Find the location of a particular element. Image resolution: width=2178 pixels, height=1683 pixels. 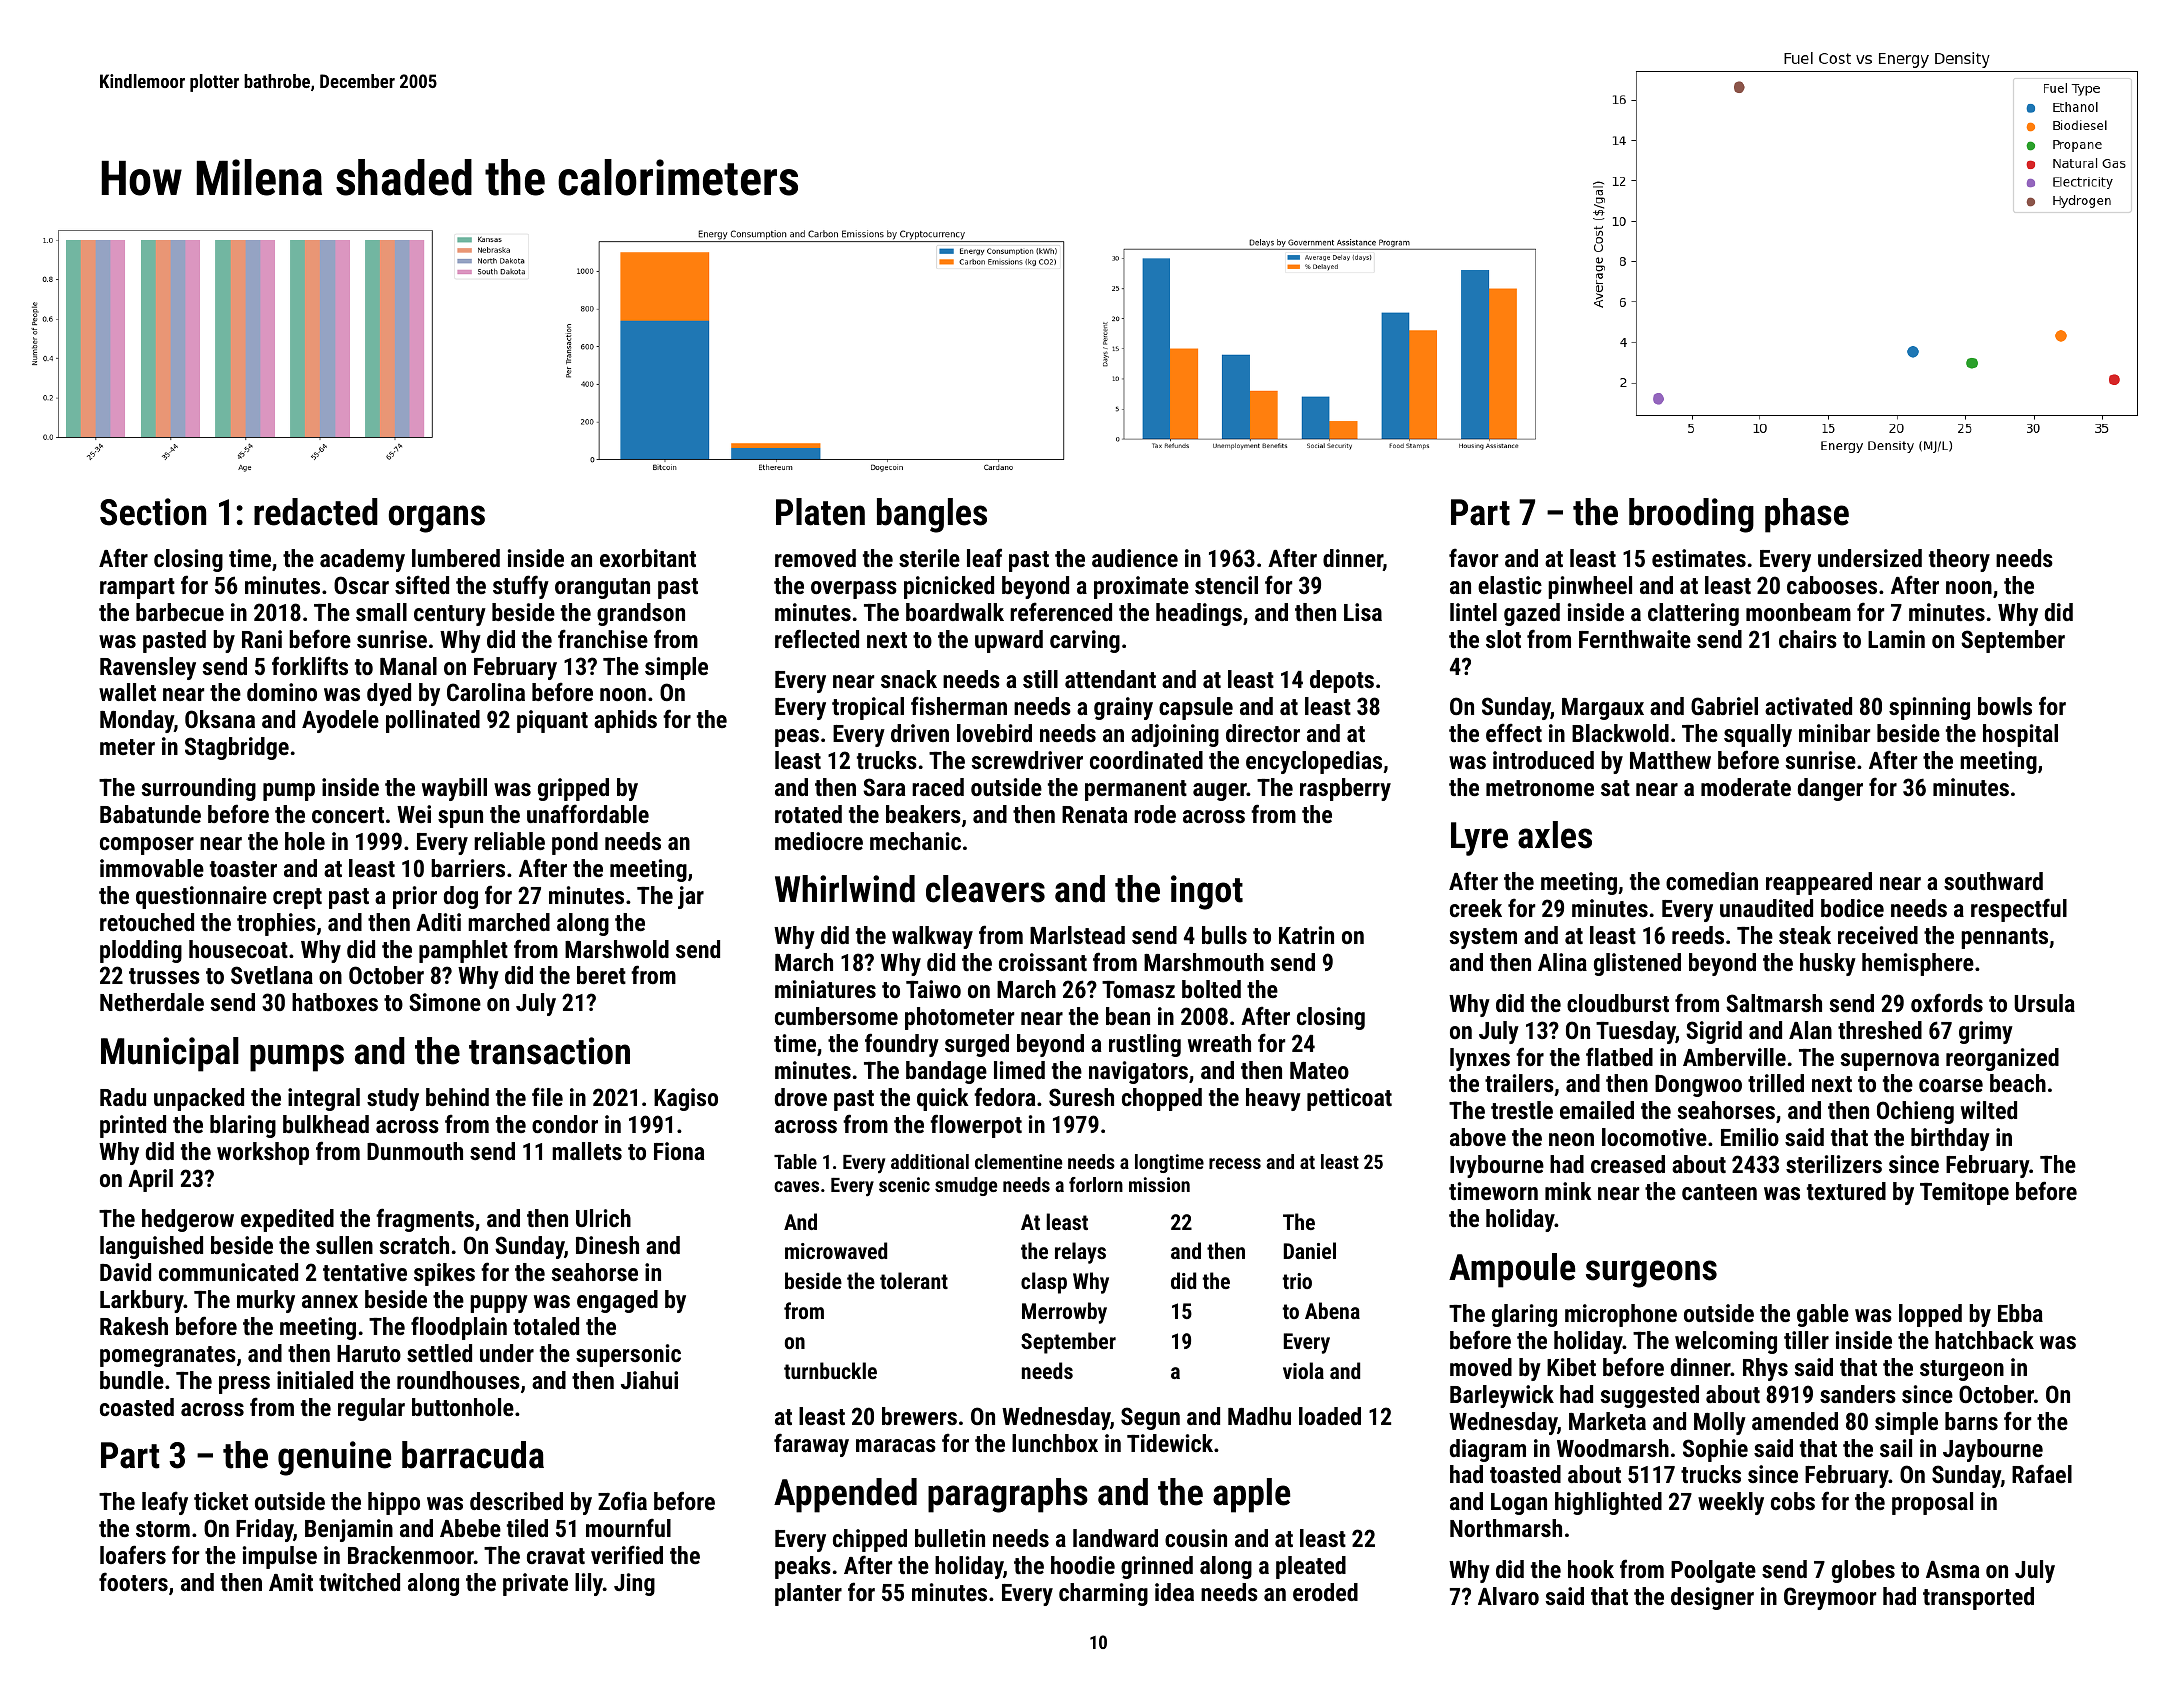

organs is located at coordinates (437, 519).
